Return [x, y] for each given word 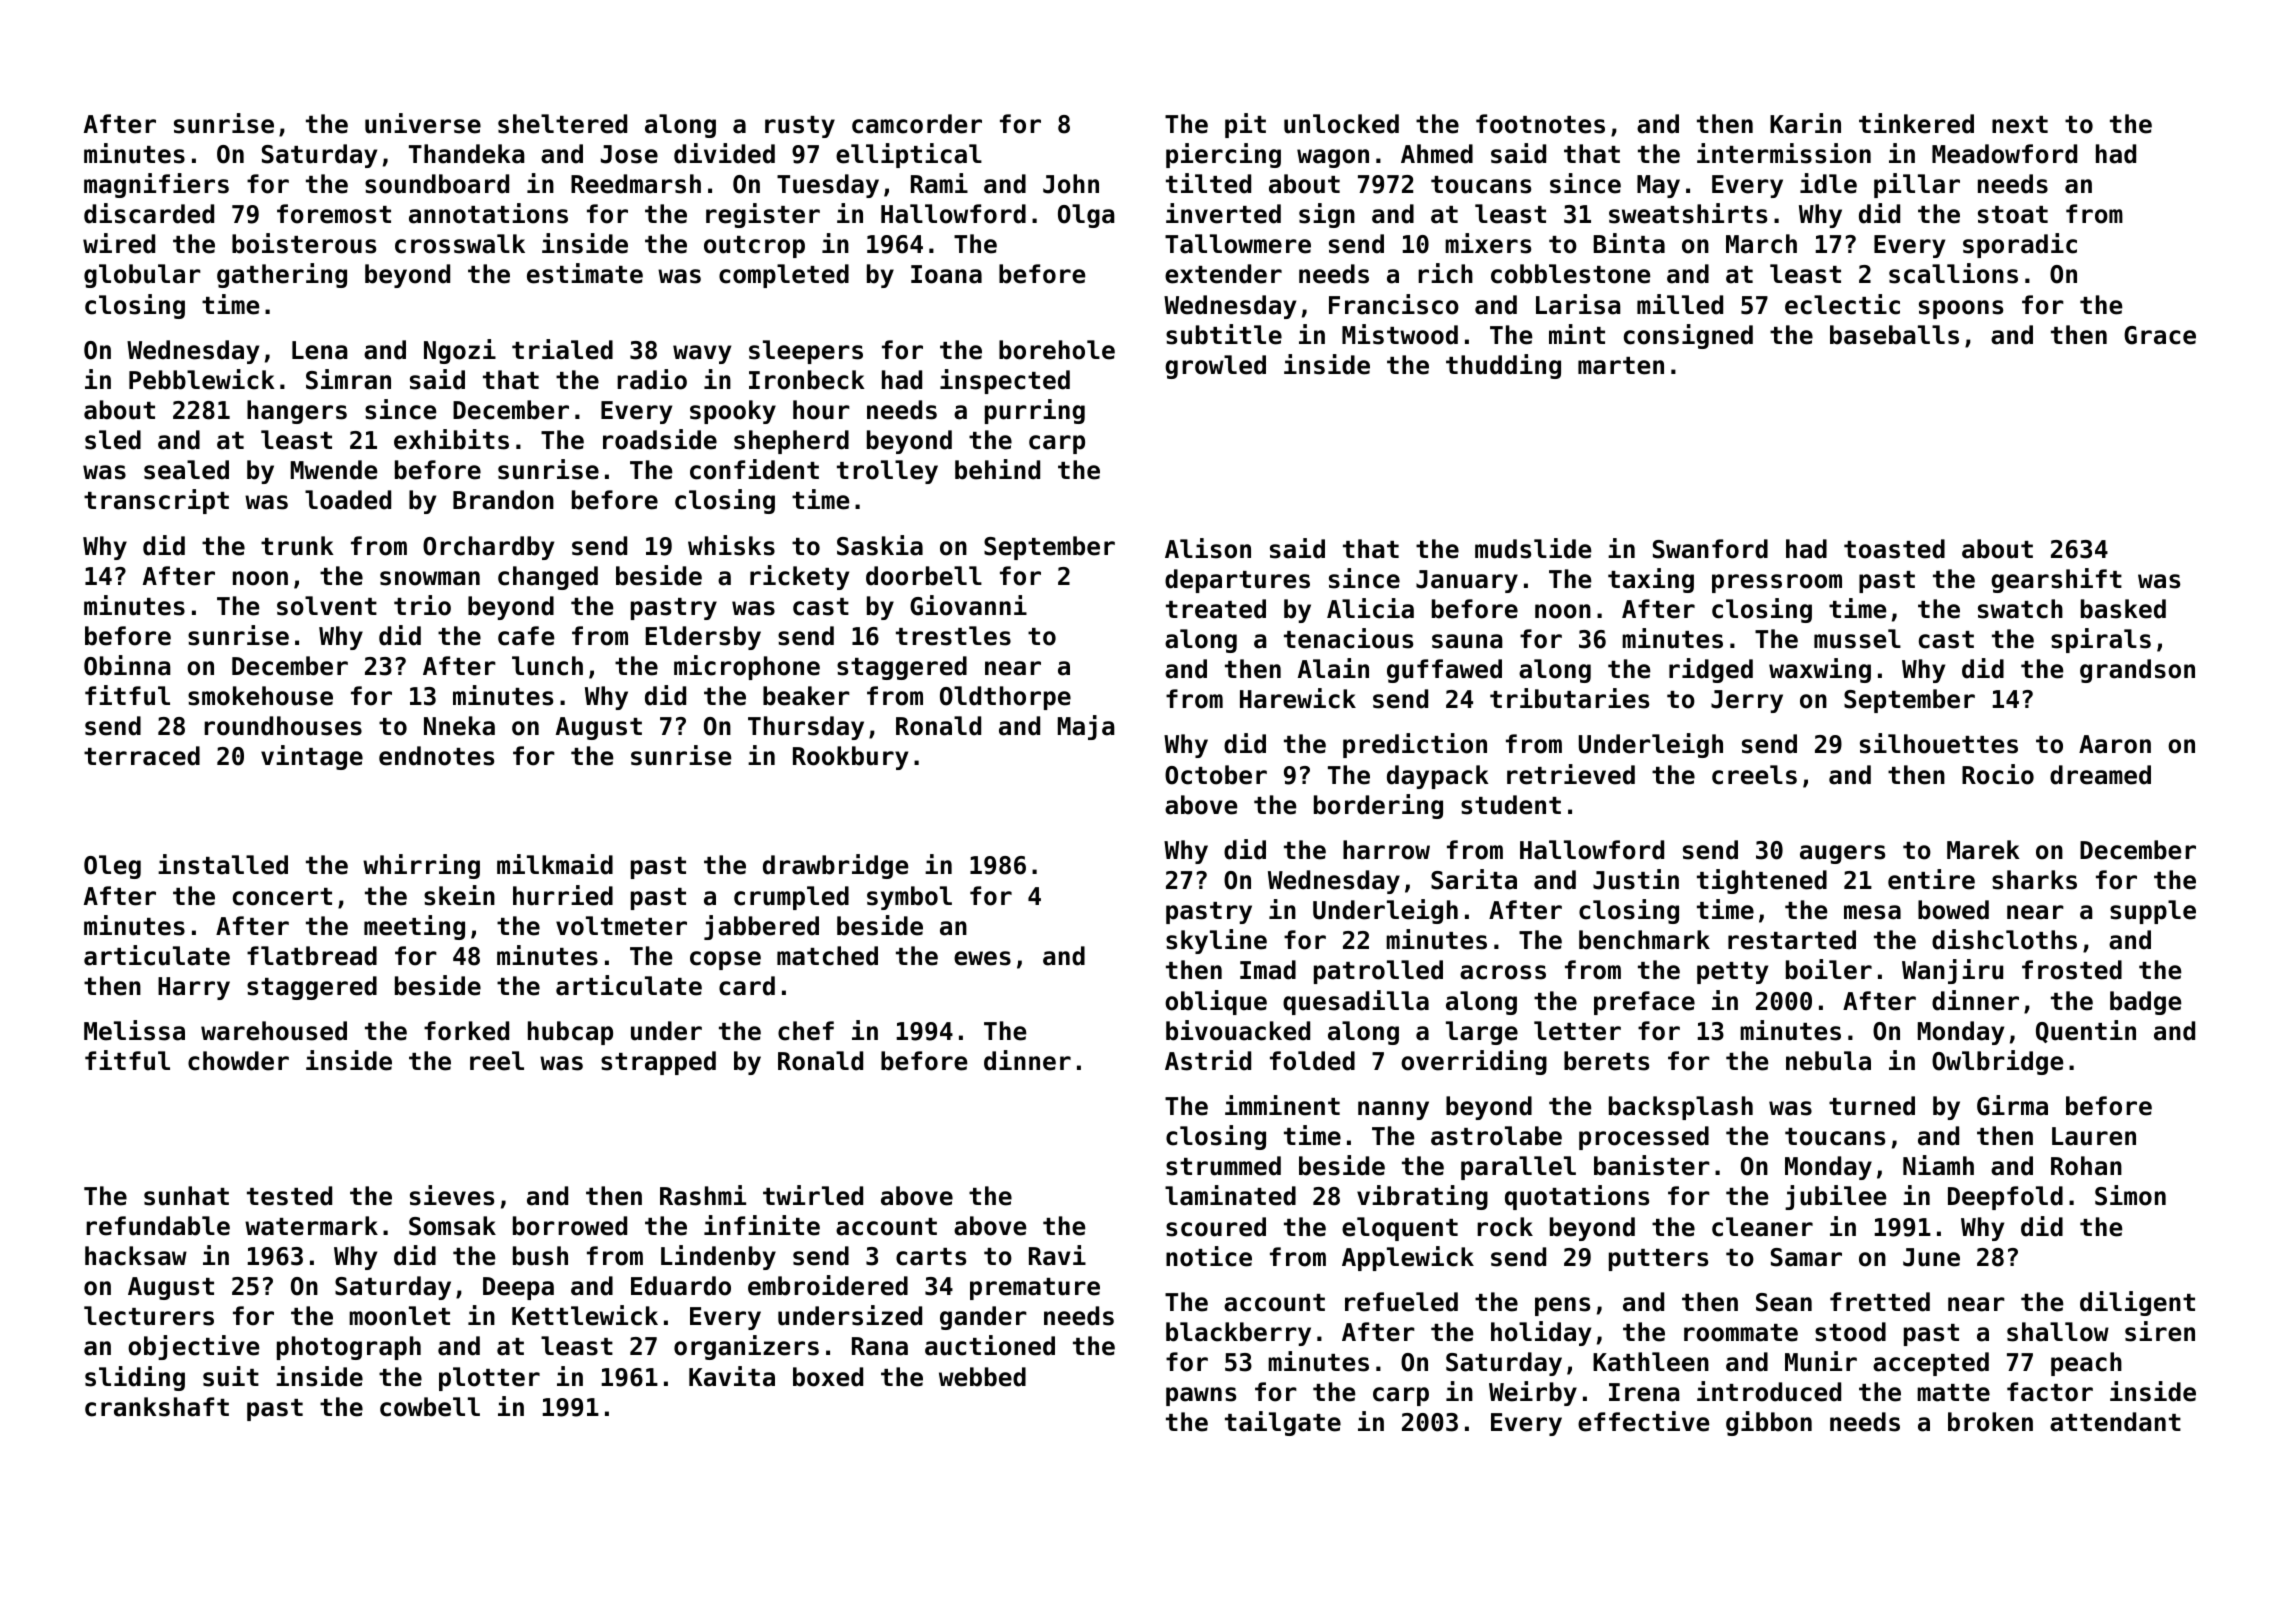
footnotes [1540, 124]
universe [423, 123]
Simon [2130, 1195]
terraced [142, 756]
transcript [156, 501]
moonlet [399, 1316]
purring [1035, 411]
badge [2145, 1003]
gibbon [1769, 1423]
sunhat [186, 1196]
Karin [1805, 123]
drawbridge [835, 866]
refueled [1401, 1302]
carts [931, 1257]
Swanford [1710, 549]
